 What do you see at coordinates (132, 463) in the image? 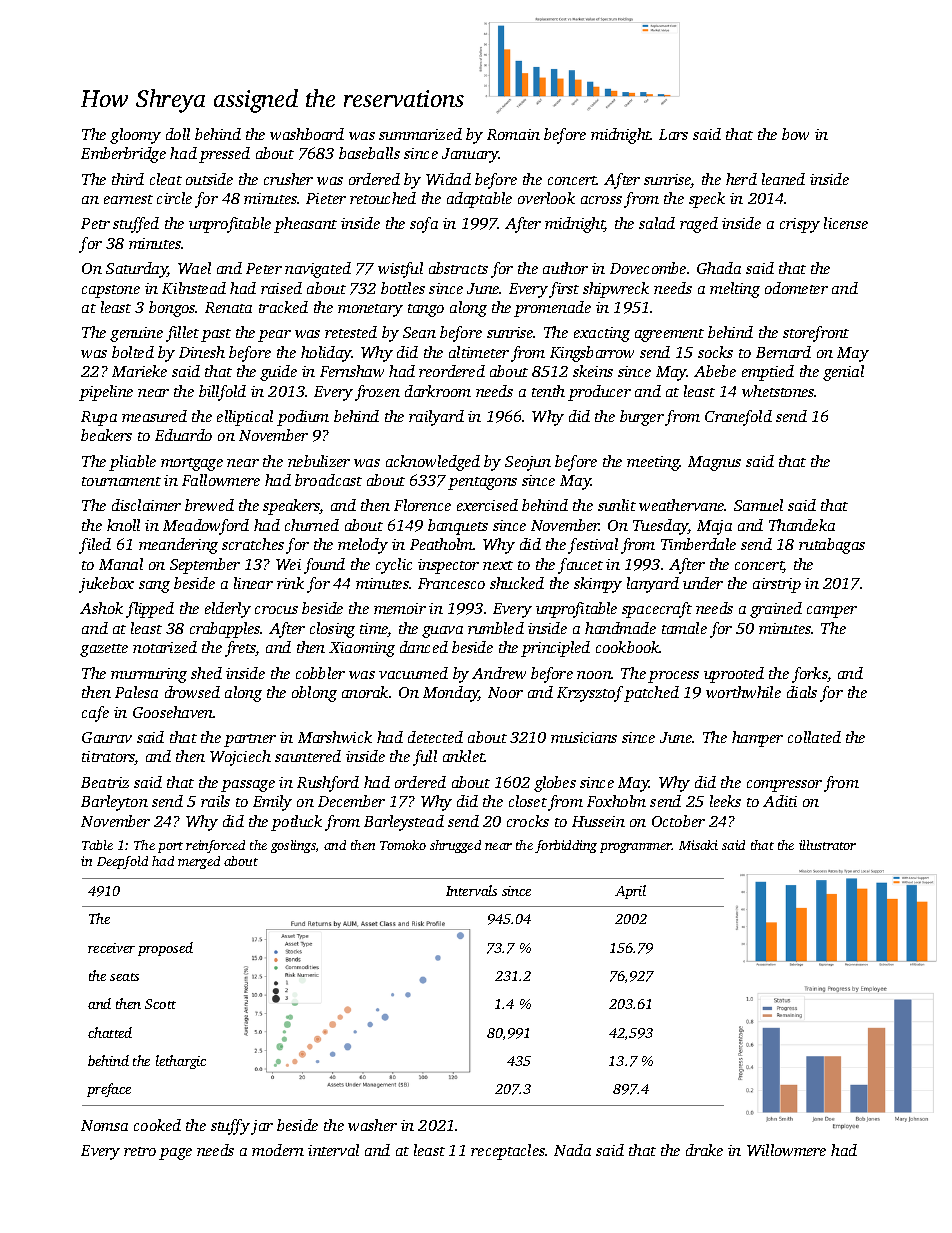
I see `pliable` at bounding box center [132, 463].
